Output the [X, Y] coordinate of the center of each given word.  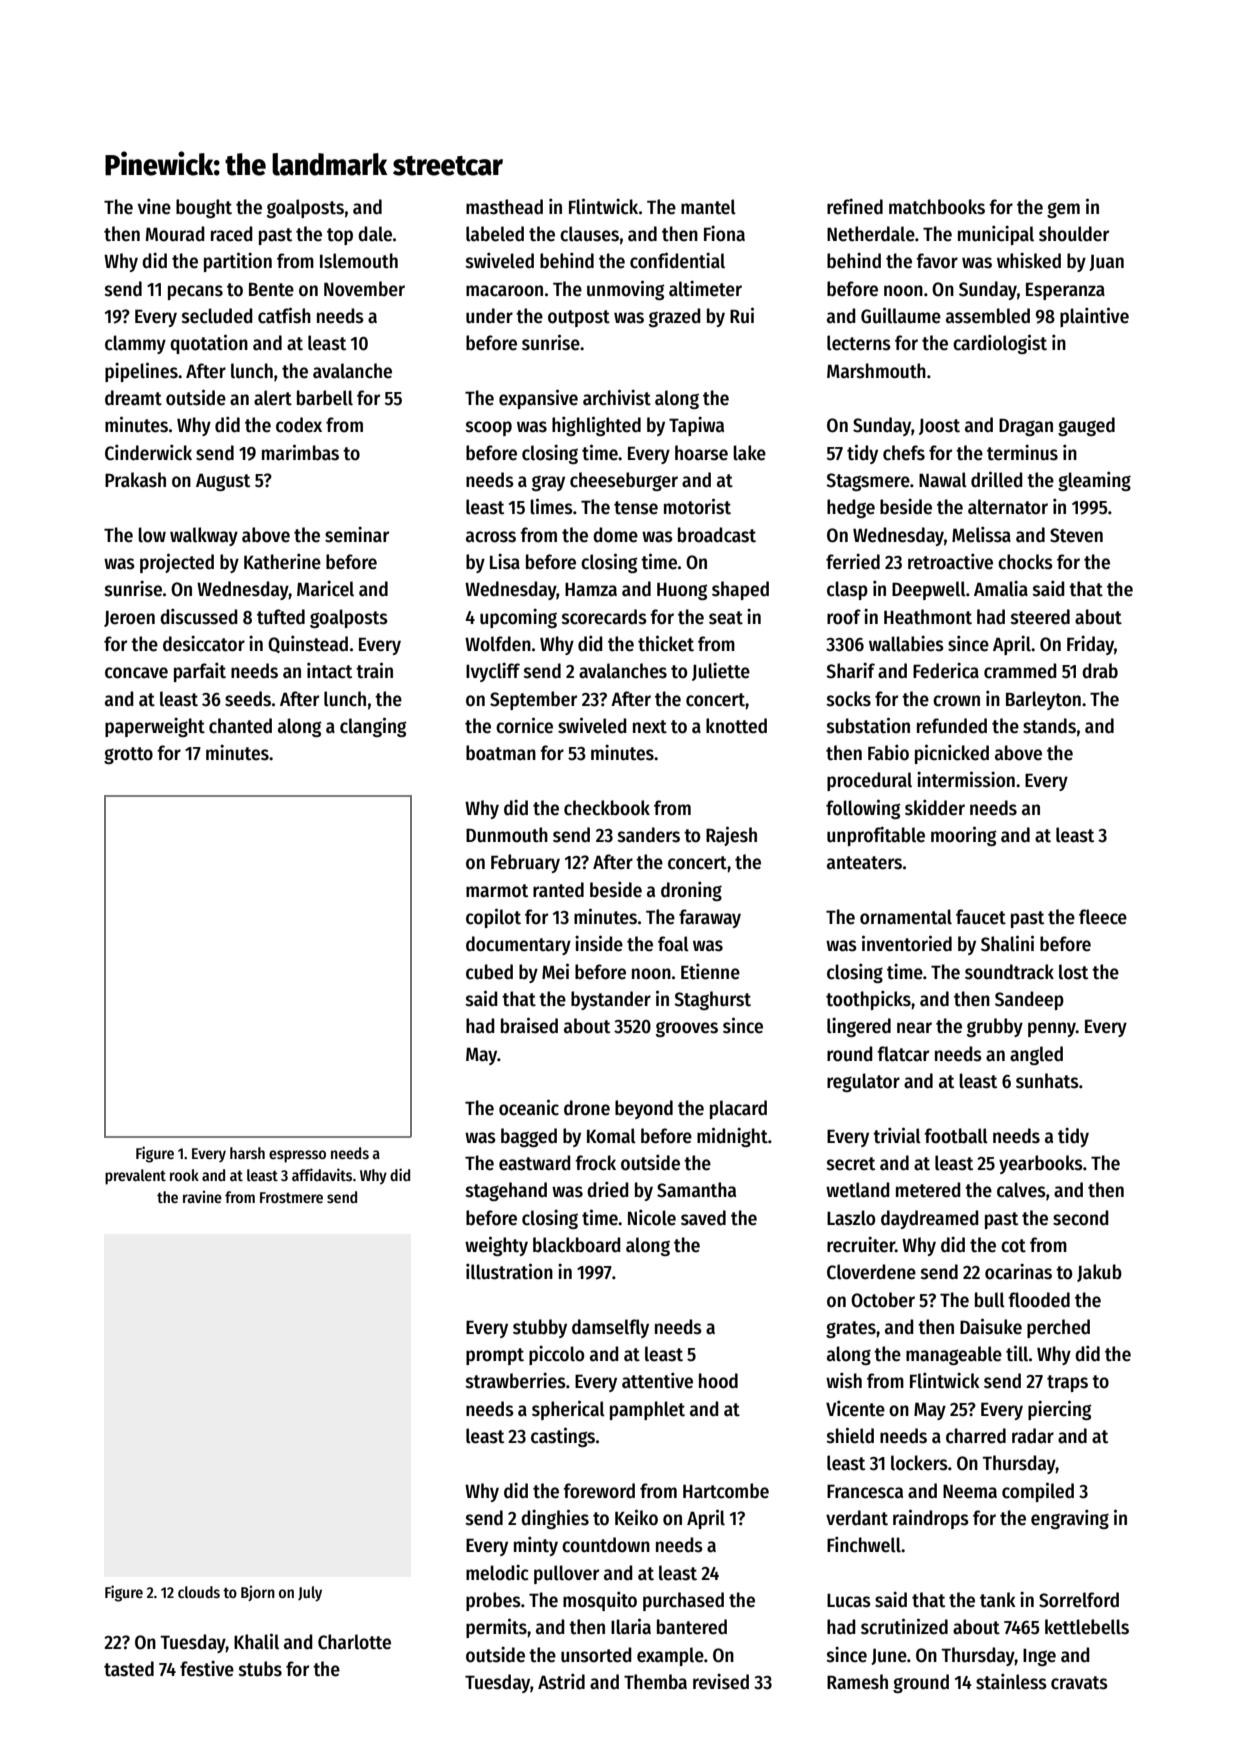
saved [703, 1218]
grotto [128, 755]
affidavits [322, 1174]
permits [496, 1628]
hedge [851, 508]
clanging [373, 727]
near [914, 1028]
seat [726, 618]
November [364, 289]
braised [529, 1025]
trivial [897, 1135]
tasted [129, 1669]
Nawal [943, 480]
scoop [489, 428]
